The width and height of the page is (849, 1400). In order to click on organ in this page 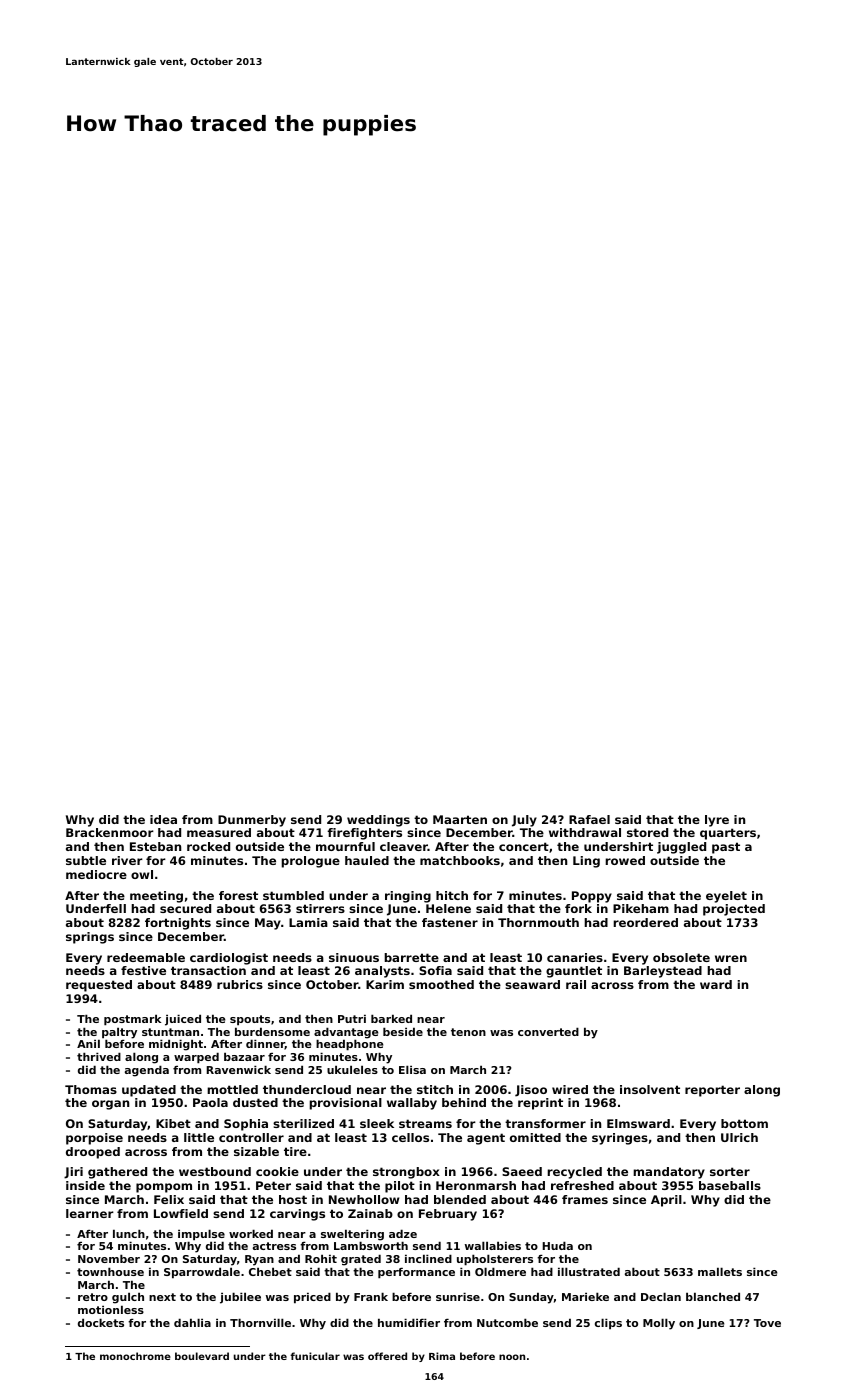, I will do `click(110, 1105)`.
